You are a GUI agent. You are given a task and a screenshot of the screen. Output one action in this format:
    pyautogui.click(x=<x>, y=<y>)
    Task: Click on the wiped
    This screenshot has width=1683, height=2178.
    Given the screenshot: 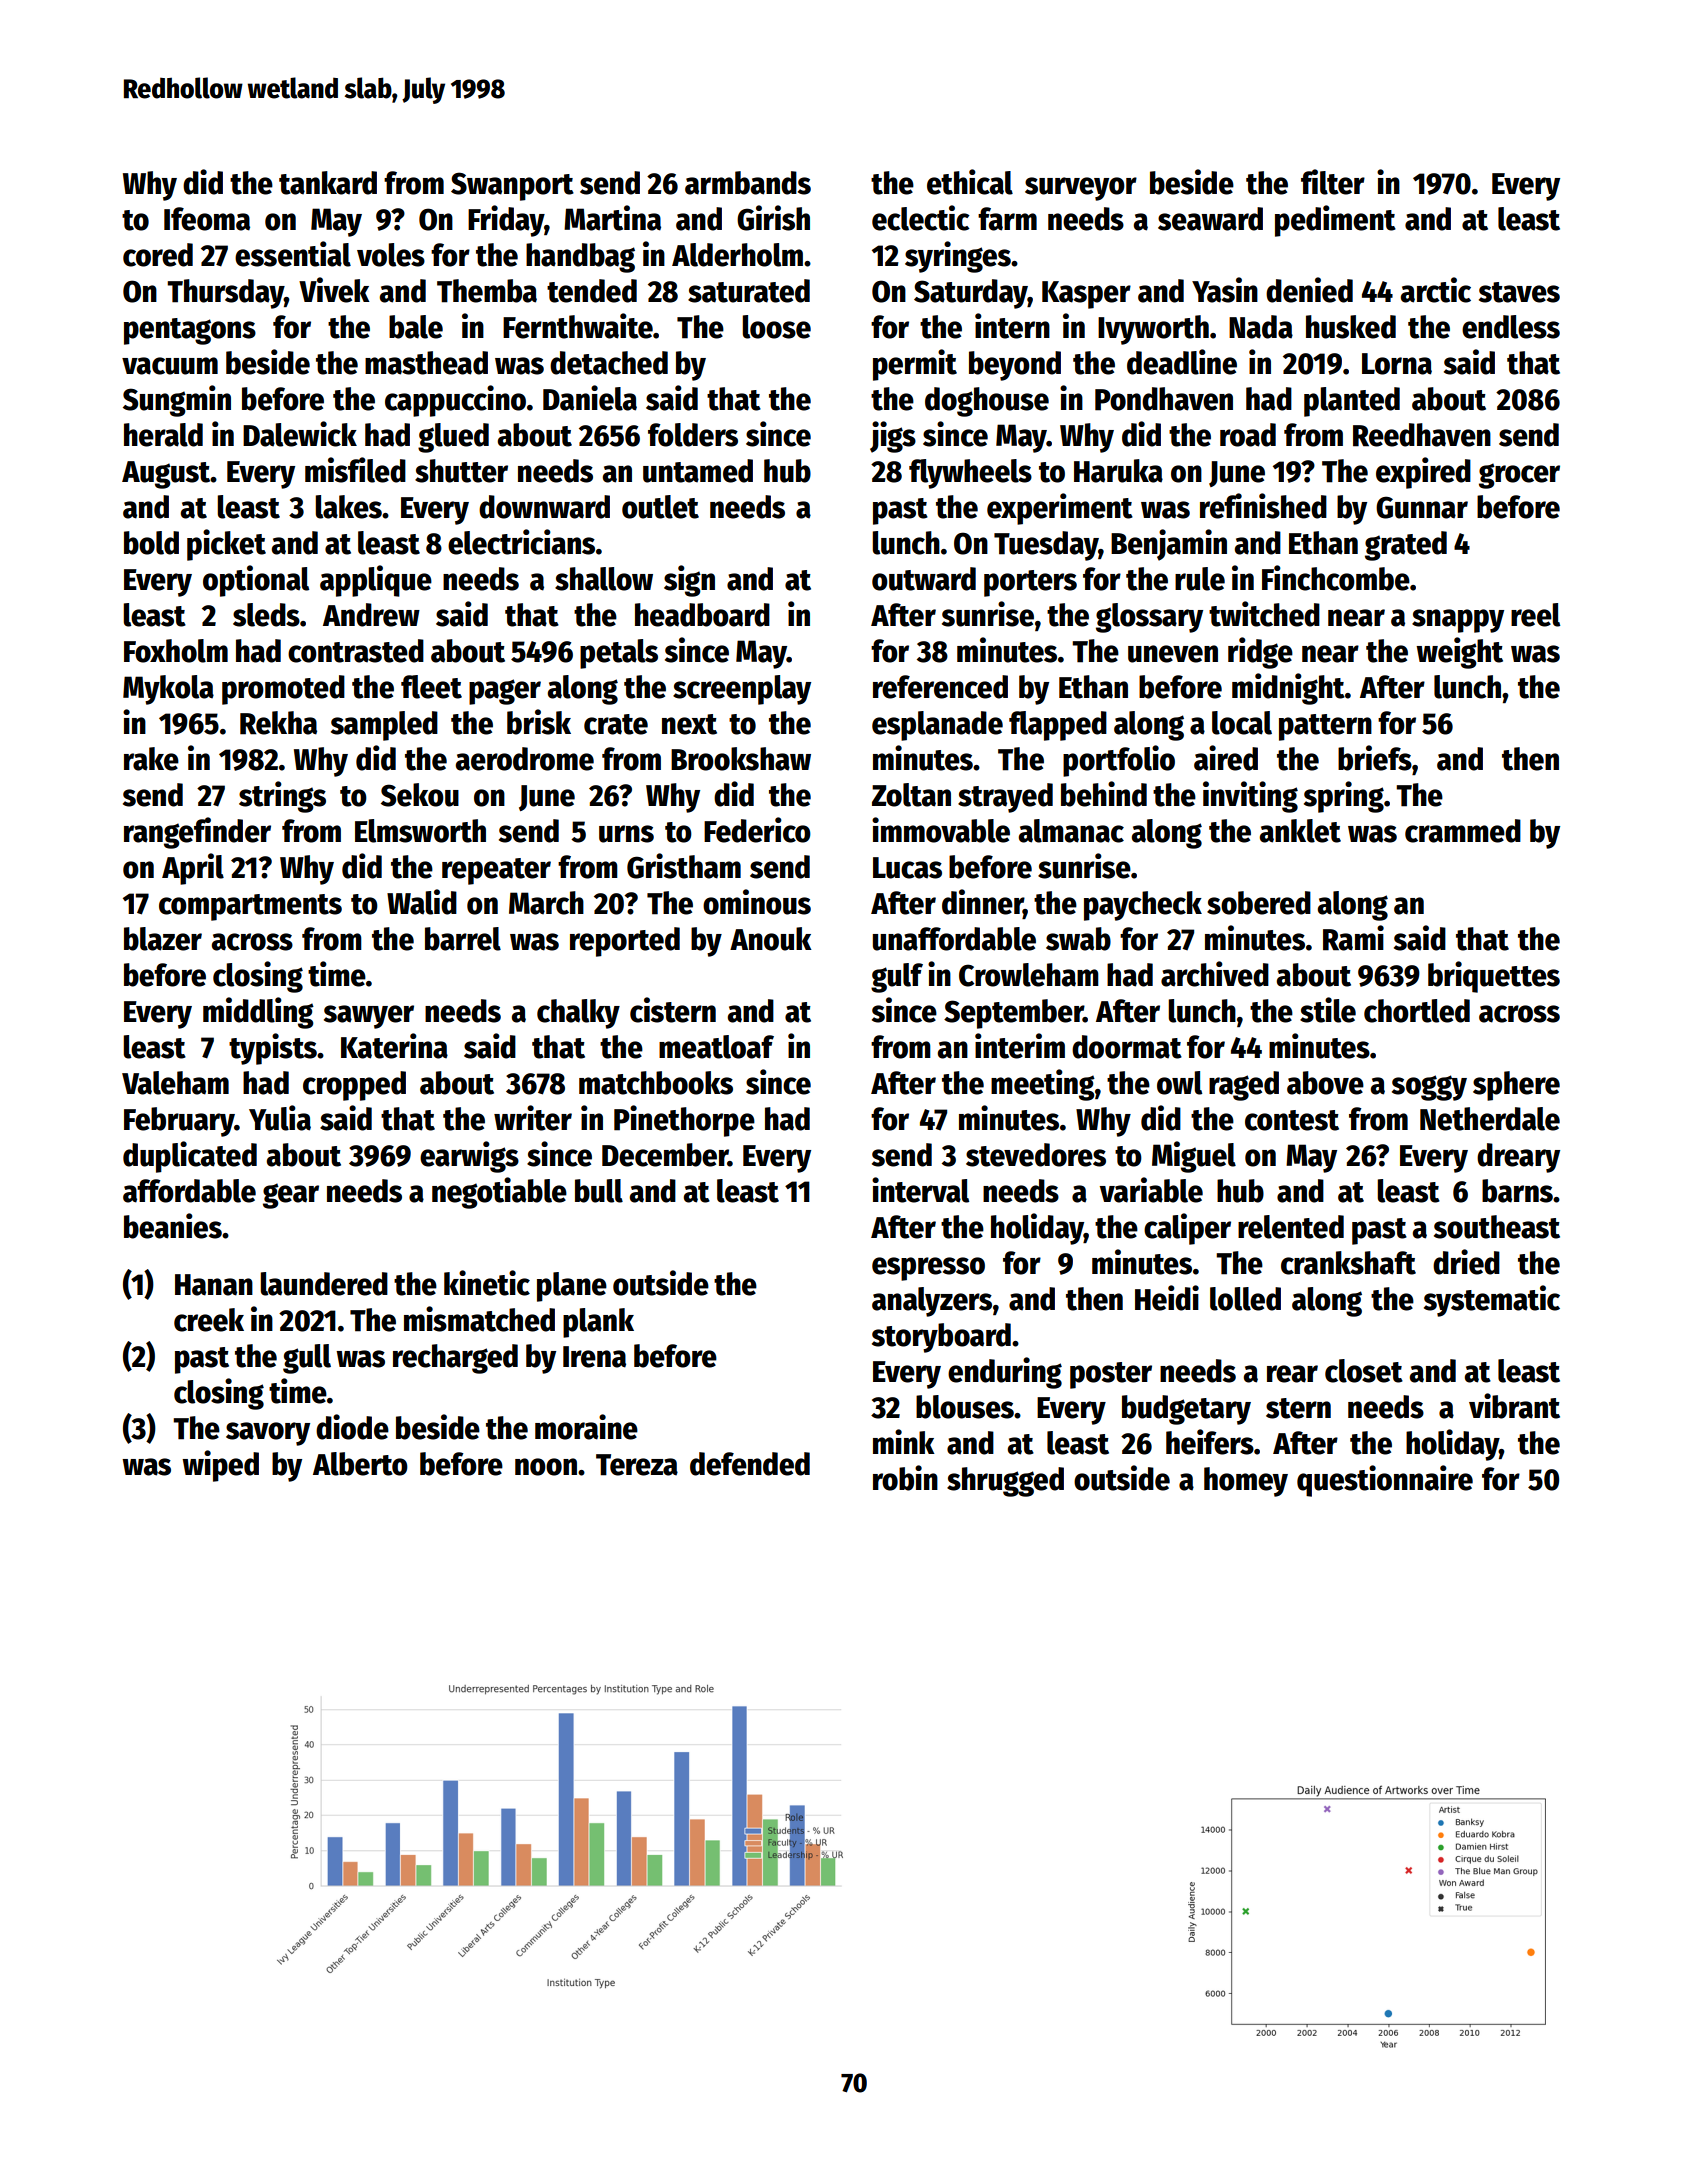 What is the action you would take?
    pyautogui.click(x=220, y=1466)
